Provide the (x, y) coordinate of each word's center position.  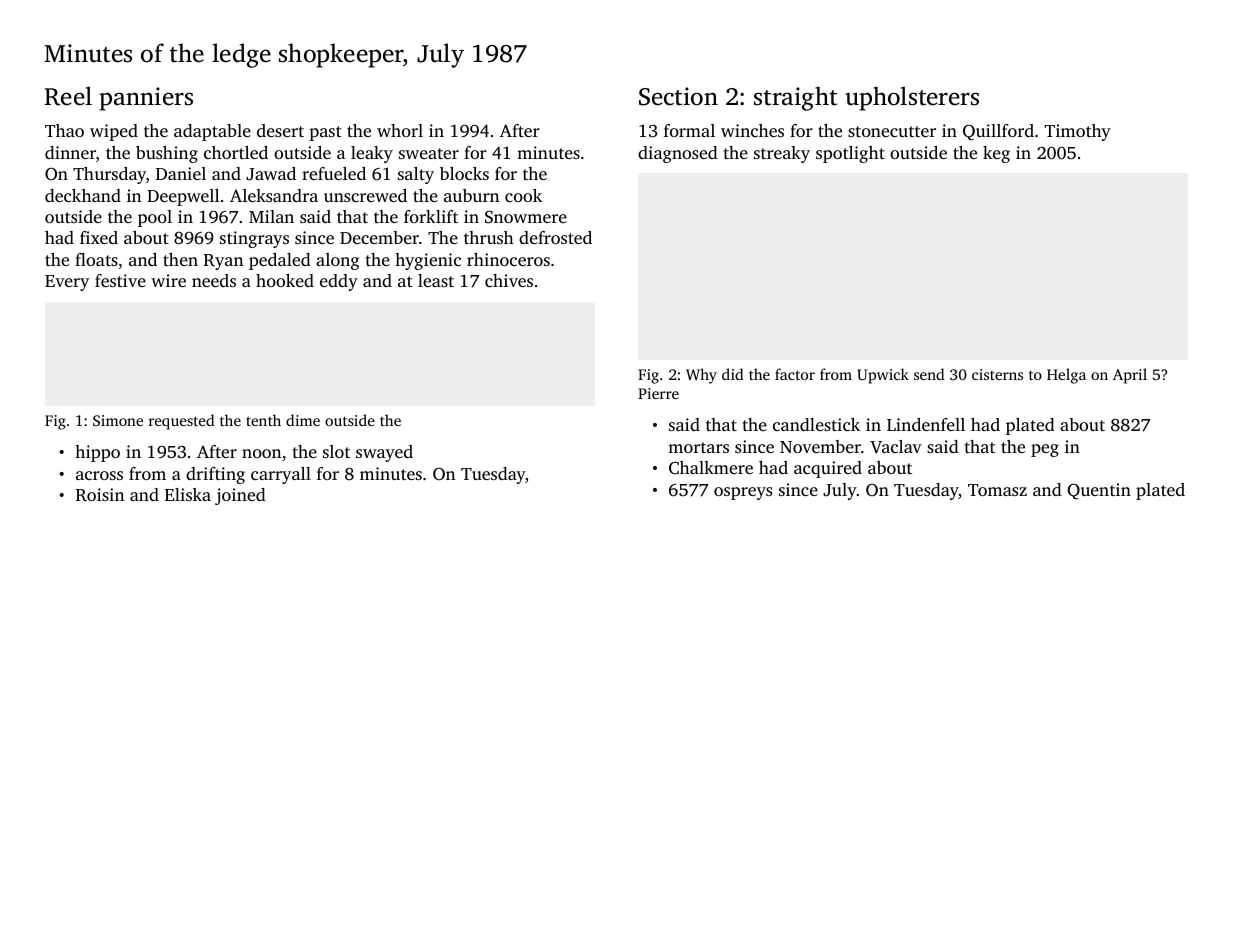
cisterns (997, 374)
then (180, 259)
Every (67, 283)
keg (996, 154)
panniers (146, 99)
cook (523, 195)
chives (509, 280)
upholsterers (912, 98)
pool (155, 218)
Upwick (883, 376)
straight (795, 98)
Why (701, 376)
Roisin (100, 495)
